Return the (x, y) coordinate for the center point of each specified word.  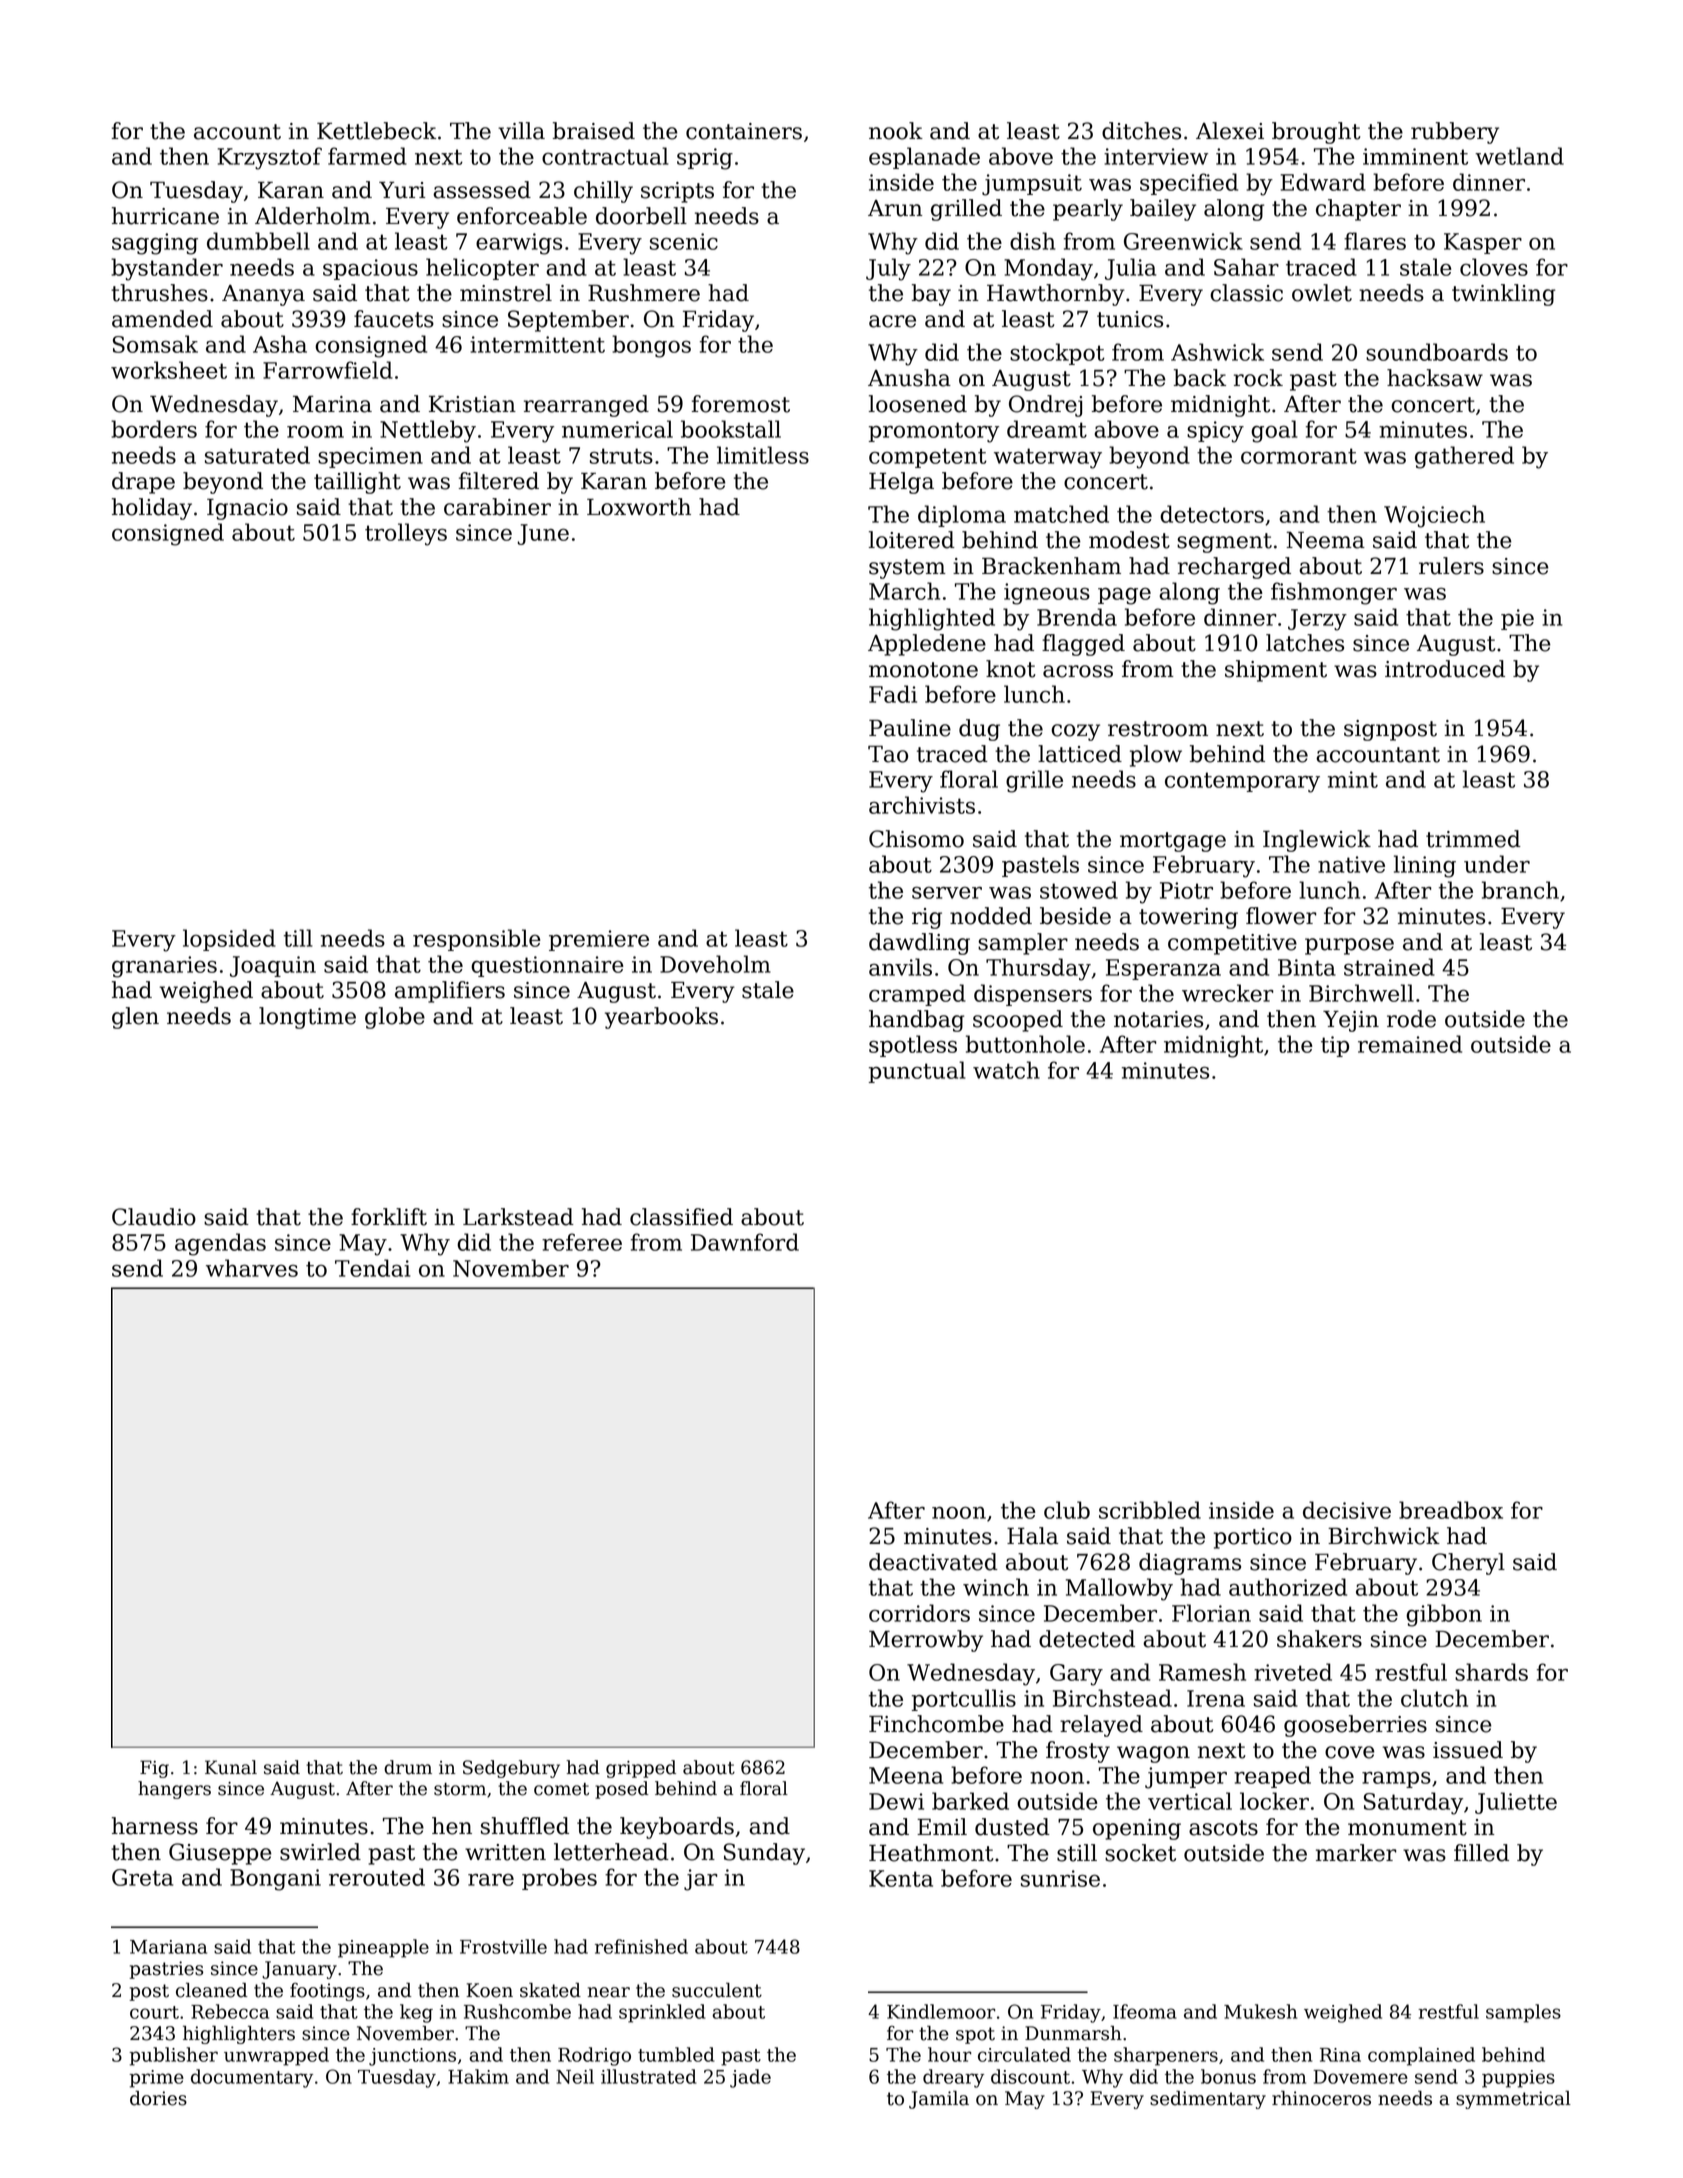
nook (896, 131)
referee (582, 1242)
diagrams (1190, 1564)
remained (1410, 1044)
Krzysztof (270, 158)
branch (1520, 890)
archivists (922, 805)
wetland (1519, 156)
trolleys (406, 534)
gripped (641, 1769)
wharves (252, 1268)
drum (408, 1767)
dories (158, 2098)
